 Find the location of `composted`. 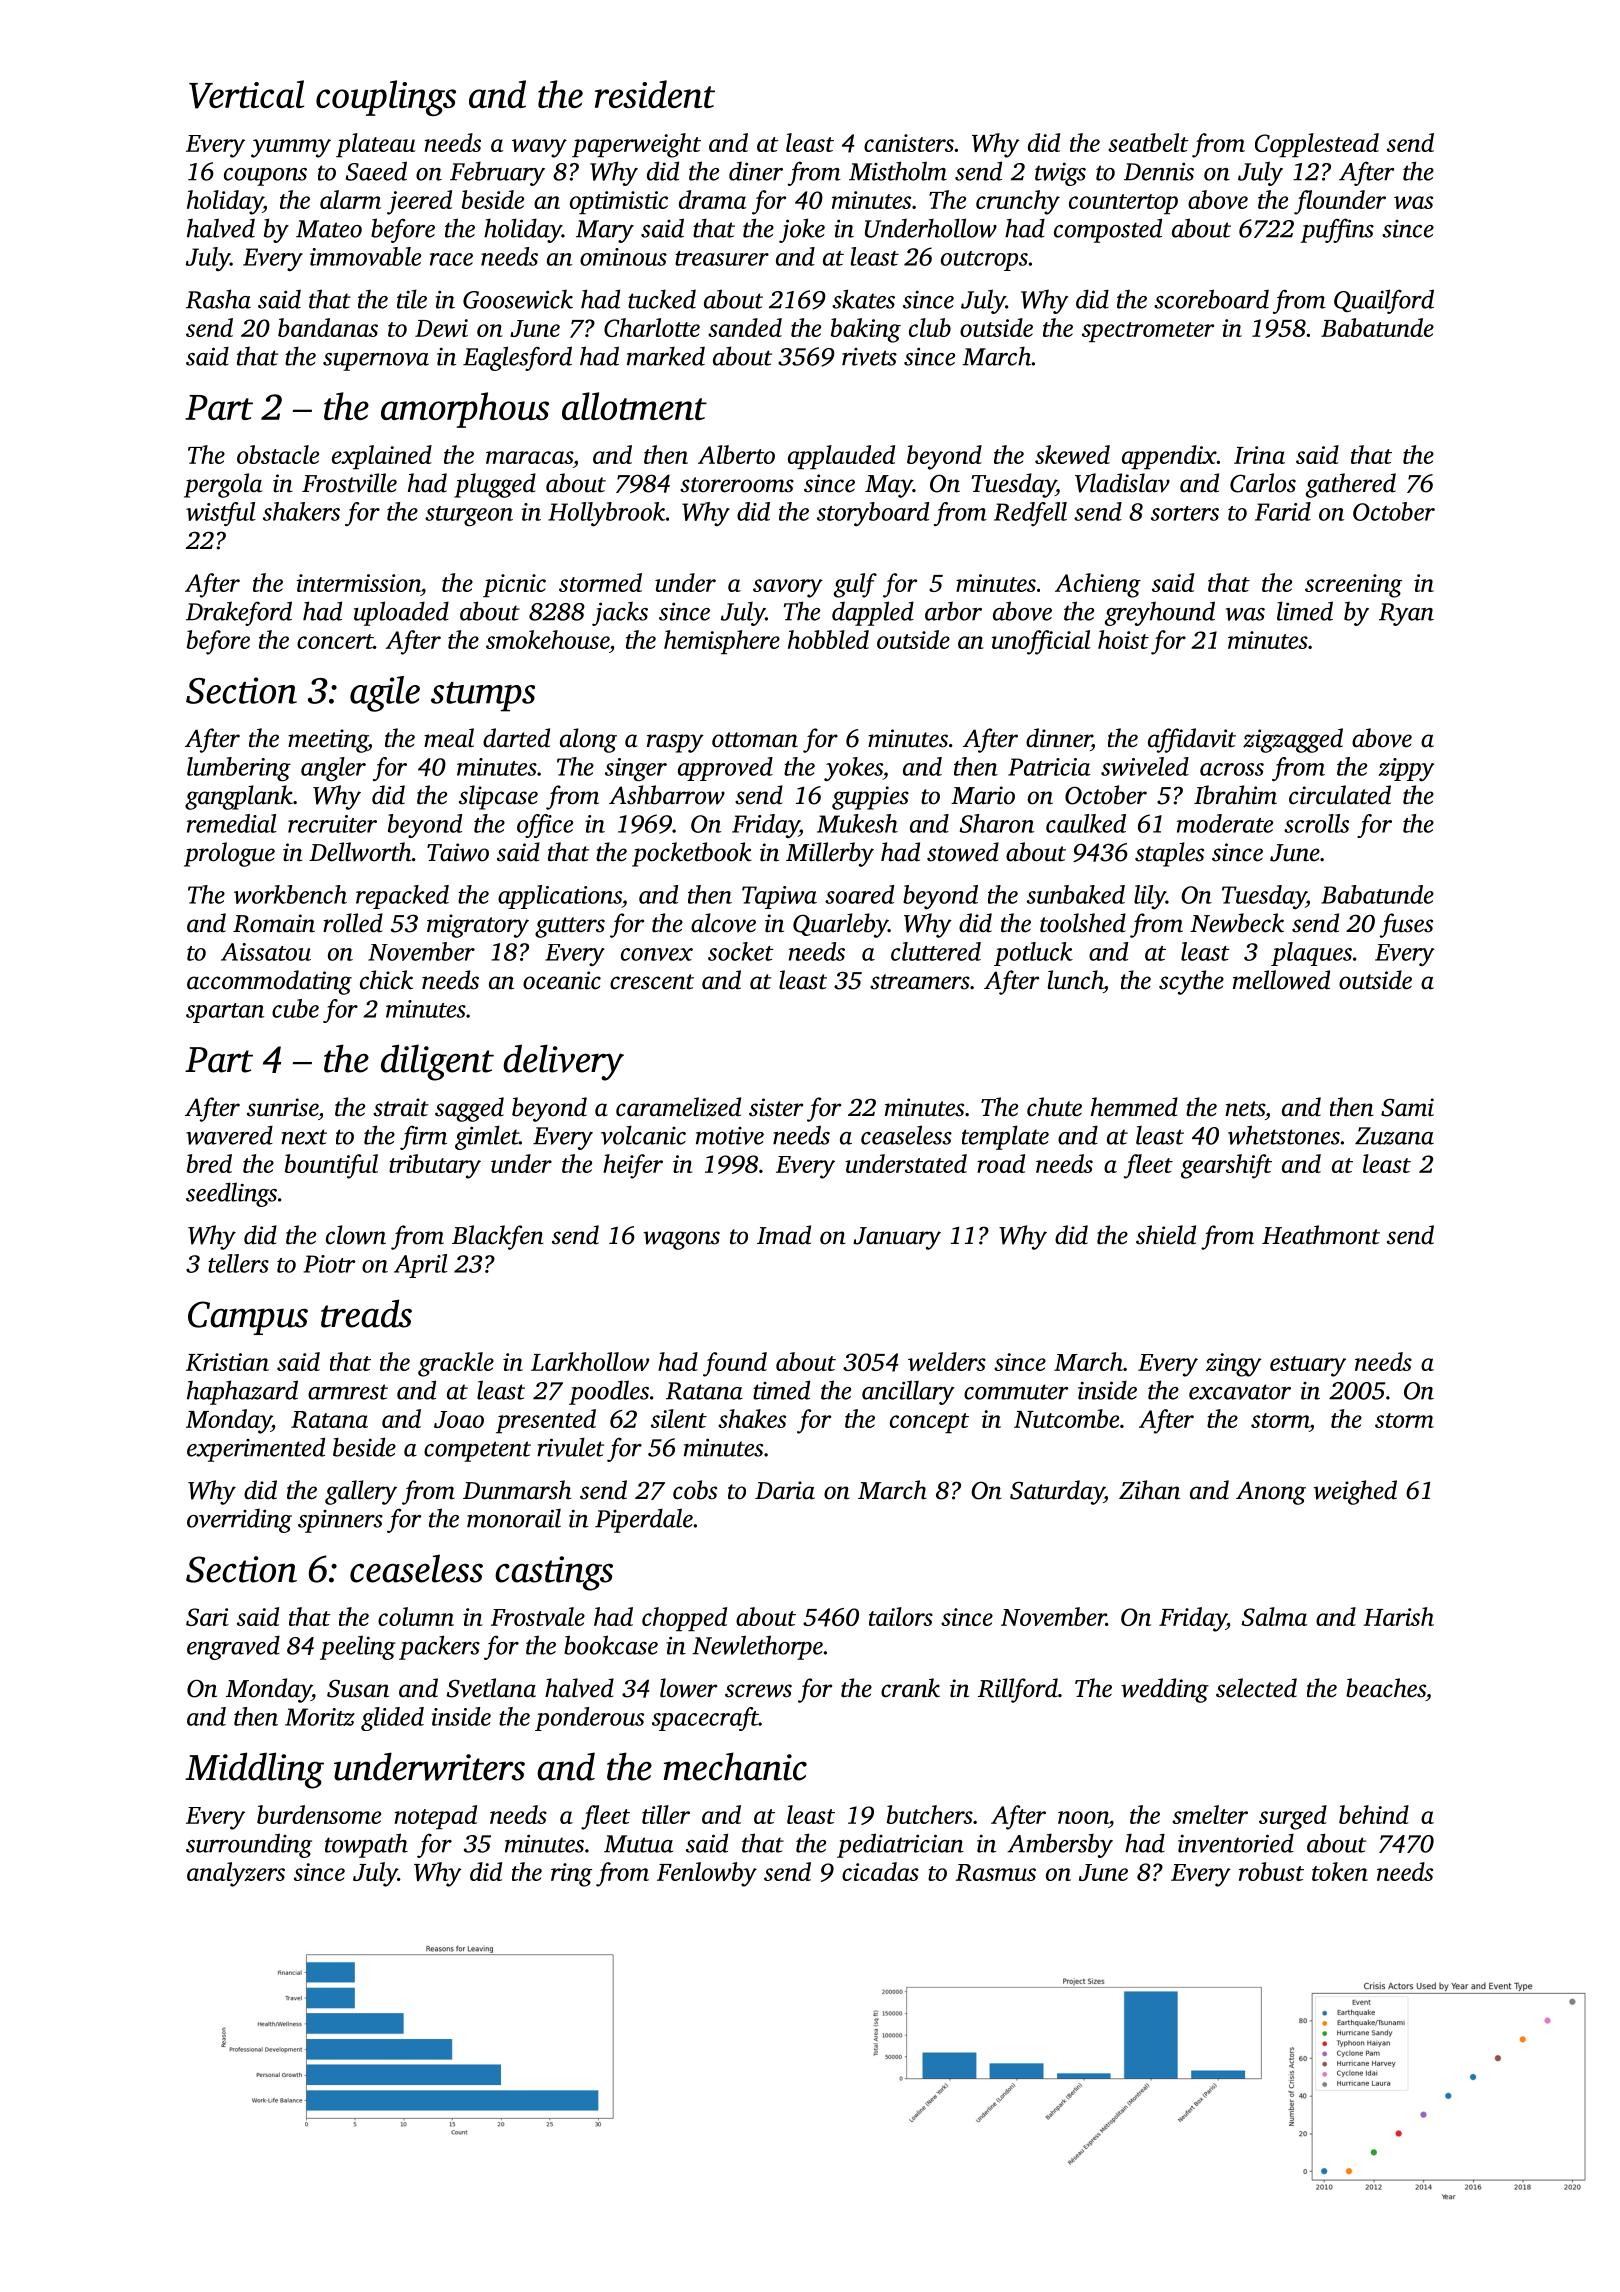

composted is located at coordinates (1108, 230).
